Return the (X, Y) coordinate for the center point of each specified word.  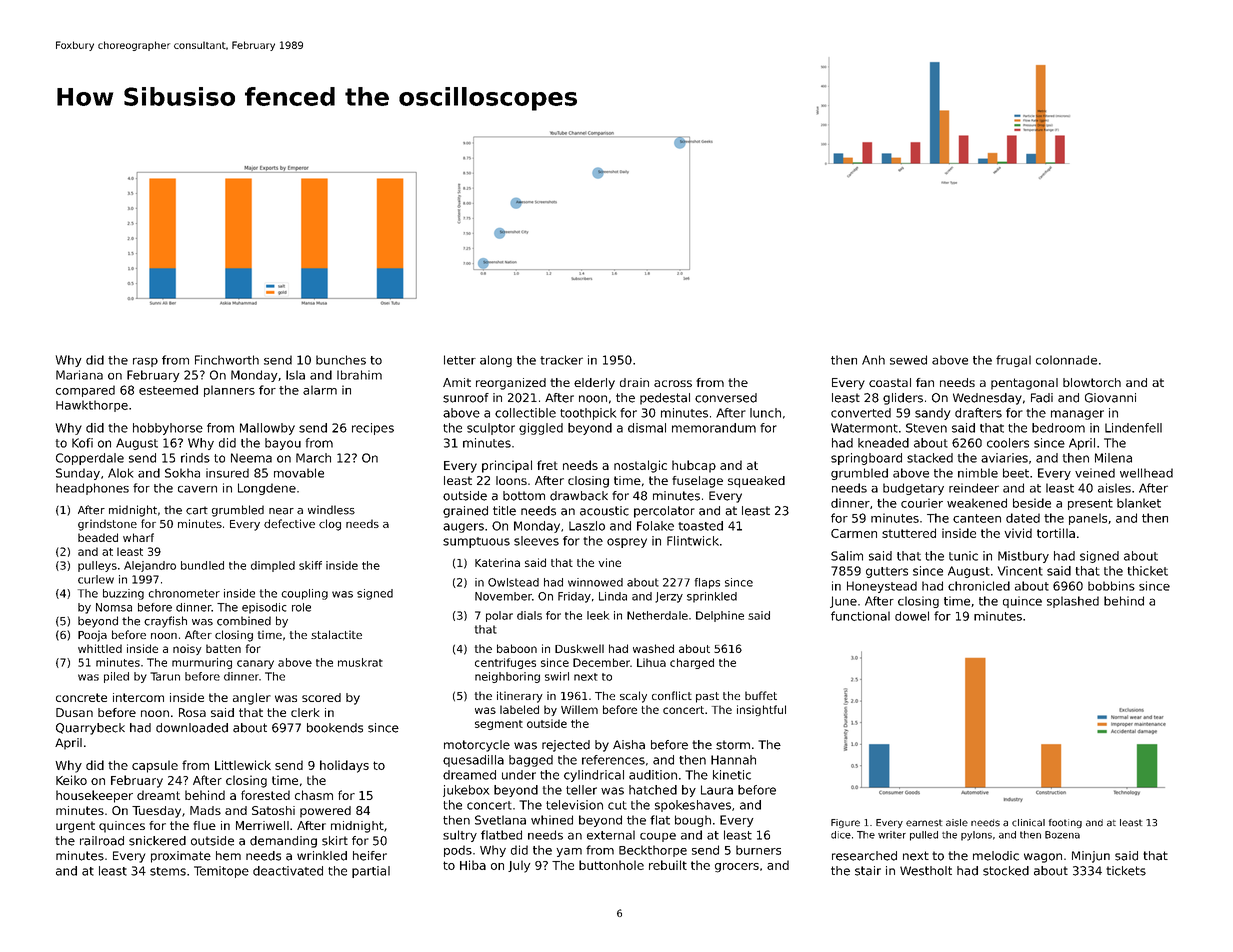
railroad (102, 841)
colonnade (1066, 360)
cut (617, 805)
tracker (561, 360)
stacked (930, 458)
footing (1065, 823)
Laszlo (587, 526)
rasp (145, 362)
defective (289, 523)
